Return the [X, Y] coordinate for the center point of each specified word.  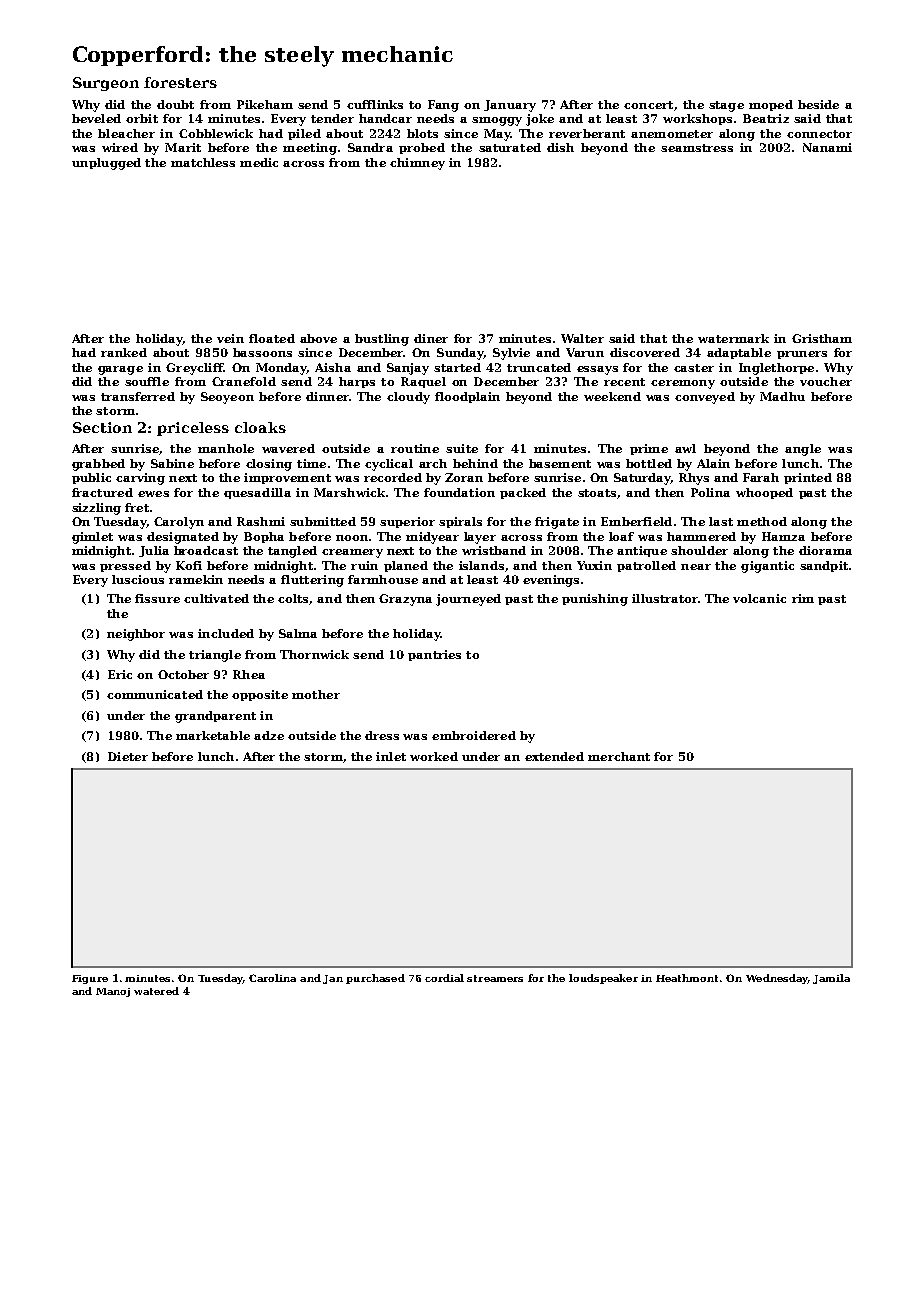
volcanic [759, 598]
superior [407, 522]
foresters [180, 82]
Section [102, 427]
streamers [495, 978]
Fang [443, 106]
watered [156, 991]
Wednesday [777, 979]
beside [818, 104]
